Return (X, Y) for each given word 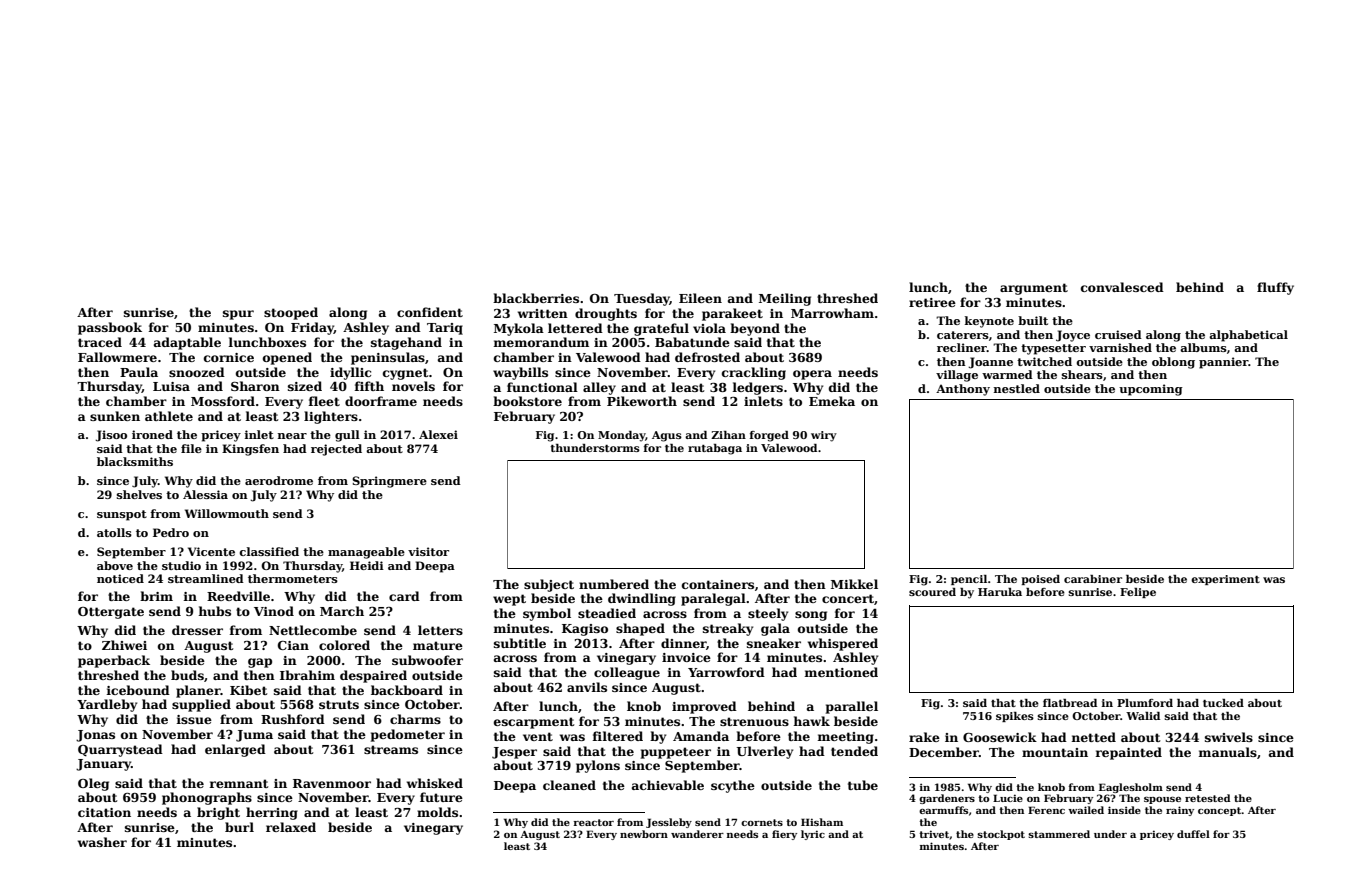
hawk (812, 721)
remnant (239, 783)
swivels (1229, 737)
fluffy (1275, 288)
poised (1040, 580)
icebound (138, 690)
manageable (366, 553)
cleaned (569, 785)
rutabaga (715, 449)
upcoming (1151, 390)
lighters (331, 417)
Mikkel (854, 584)
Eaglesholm (1131, 788)
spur (238, 315)
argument (1034, 289)
